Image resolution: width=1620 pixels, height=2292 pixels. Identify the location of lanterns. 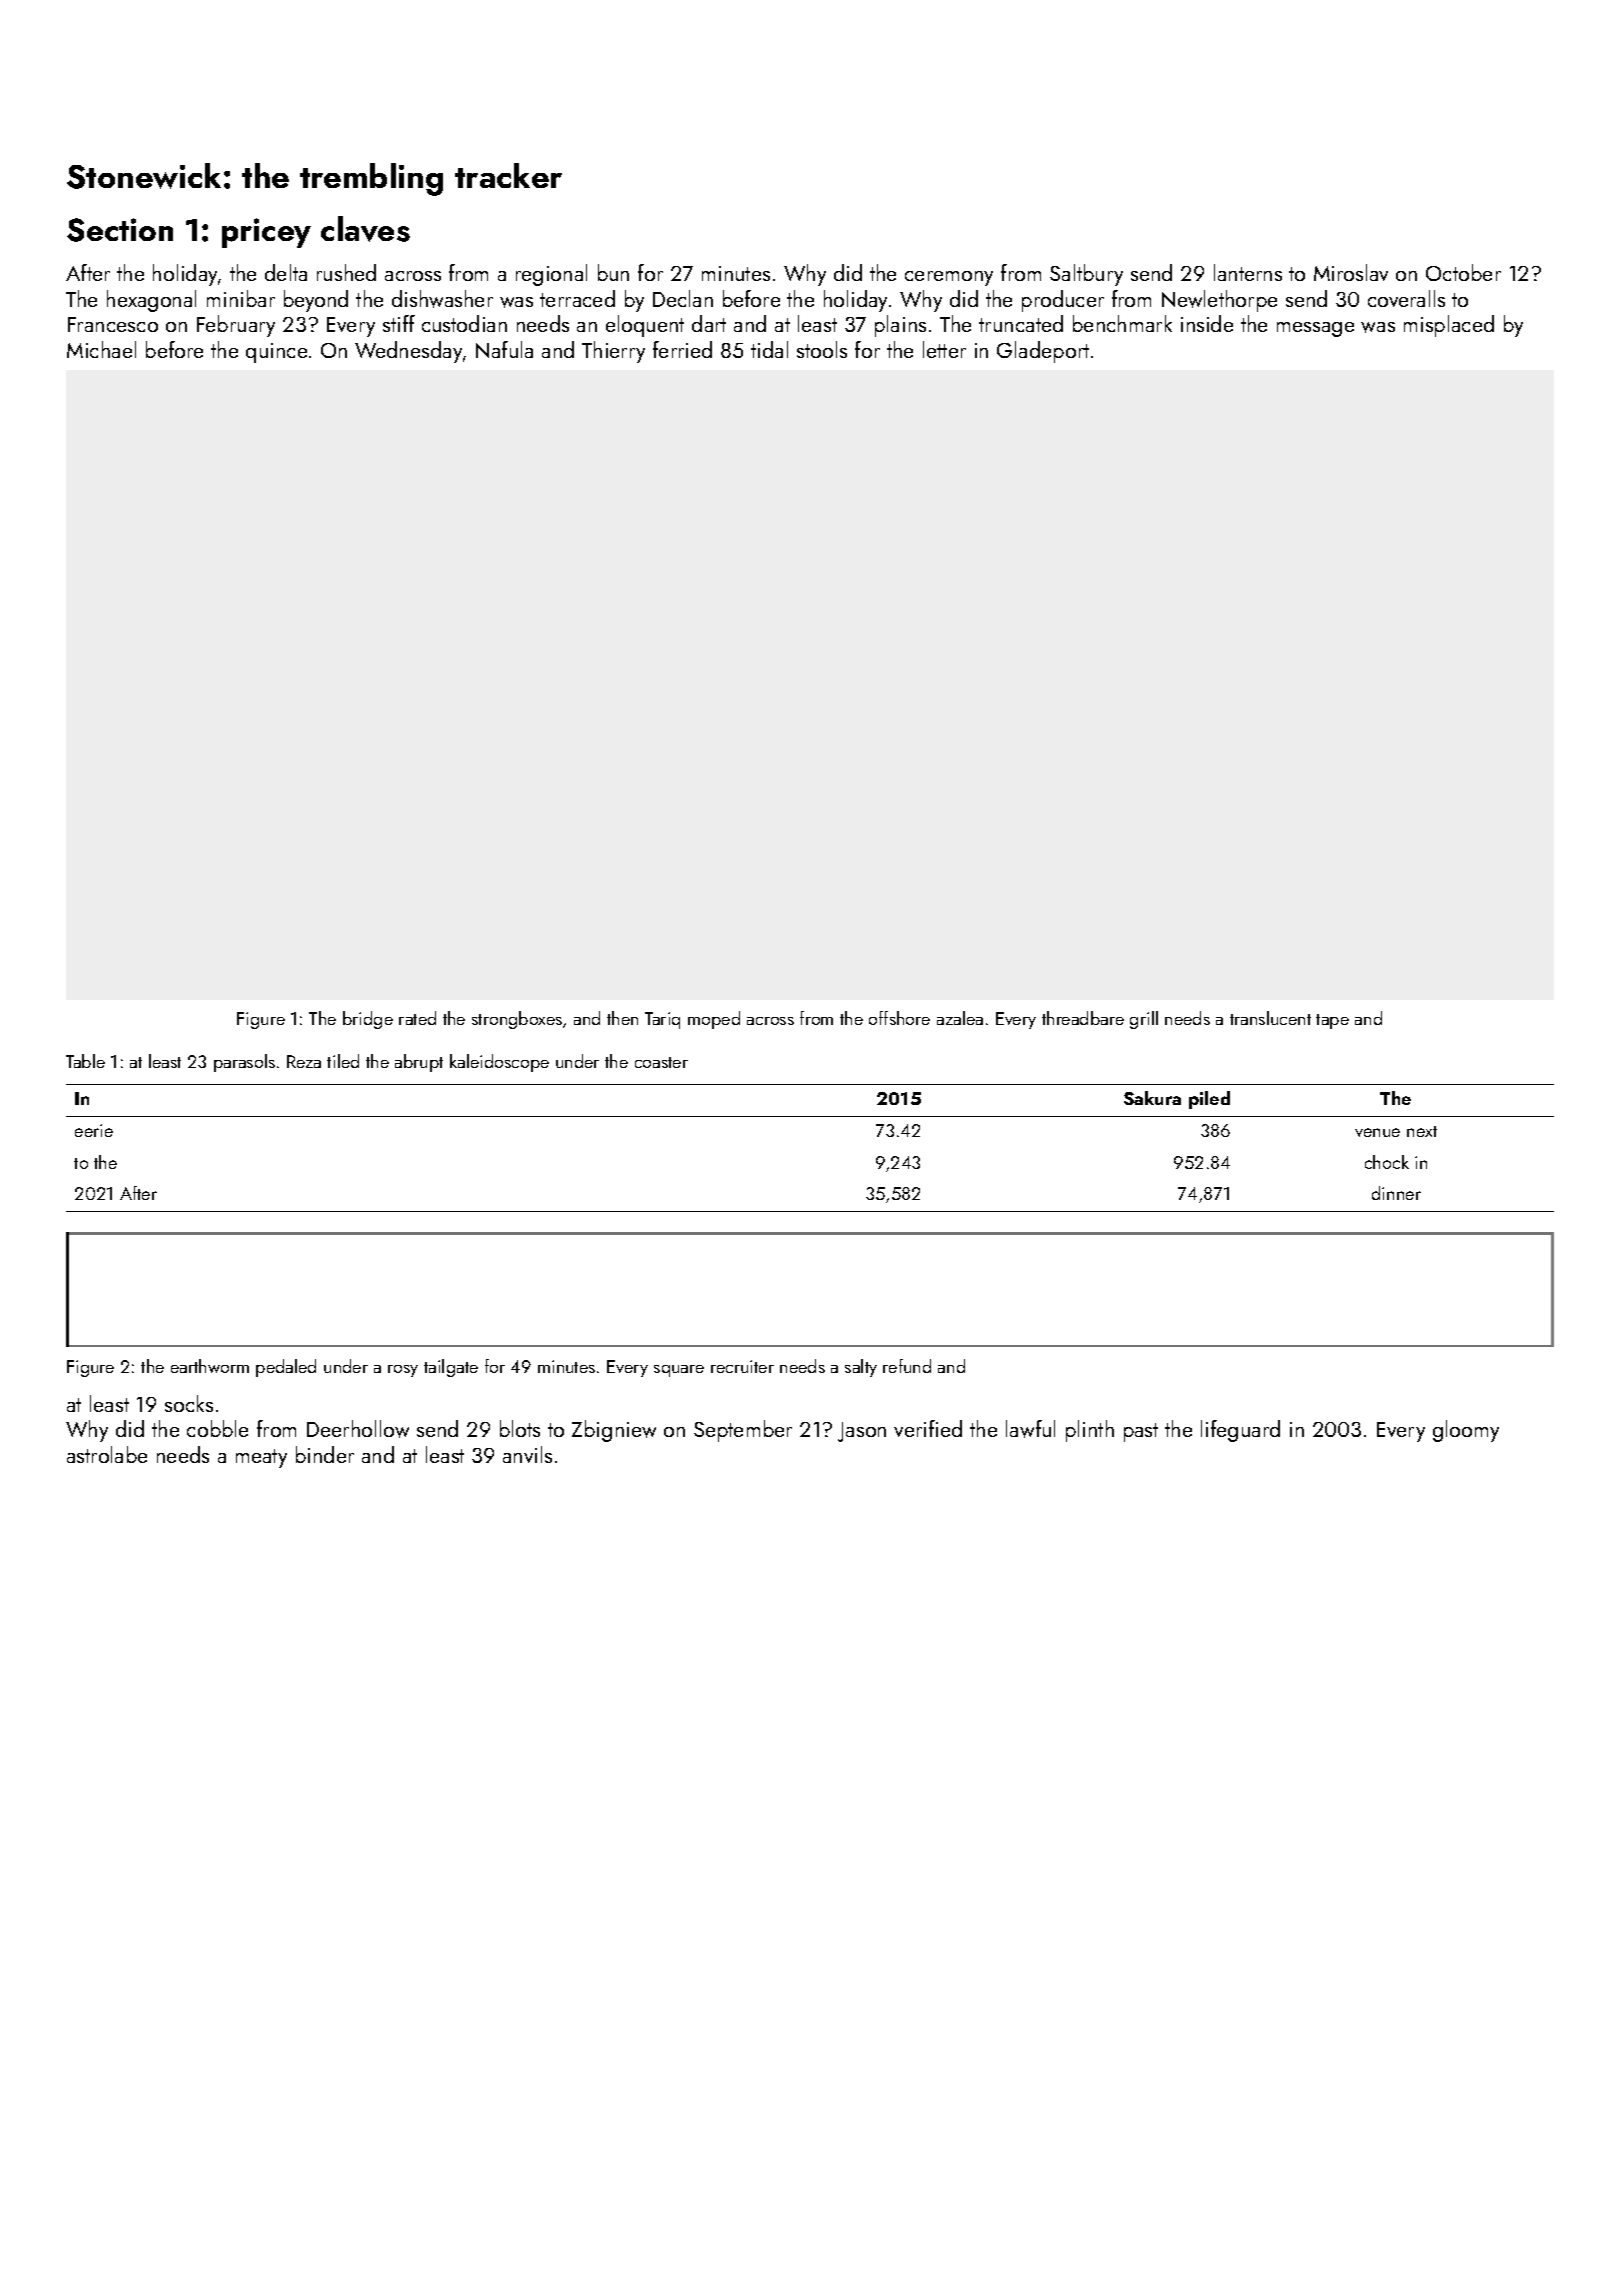
(1248, 272).
